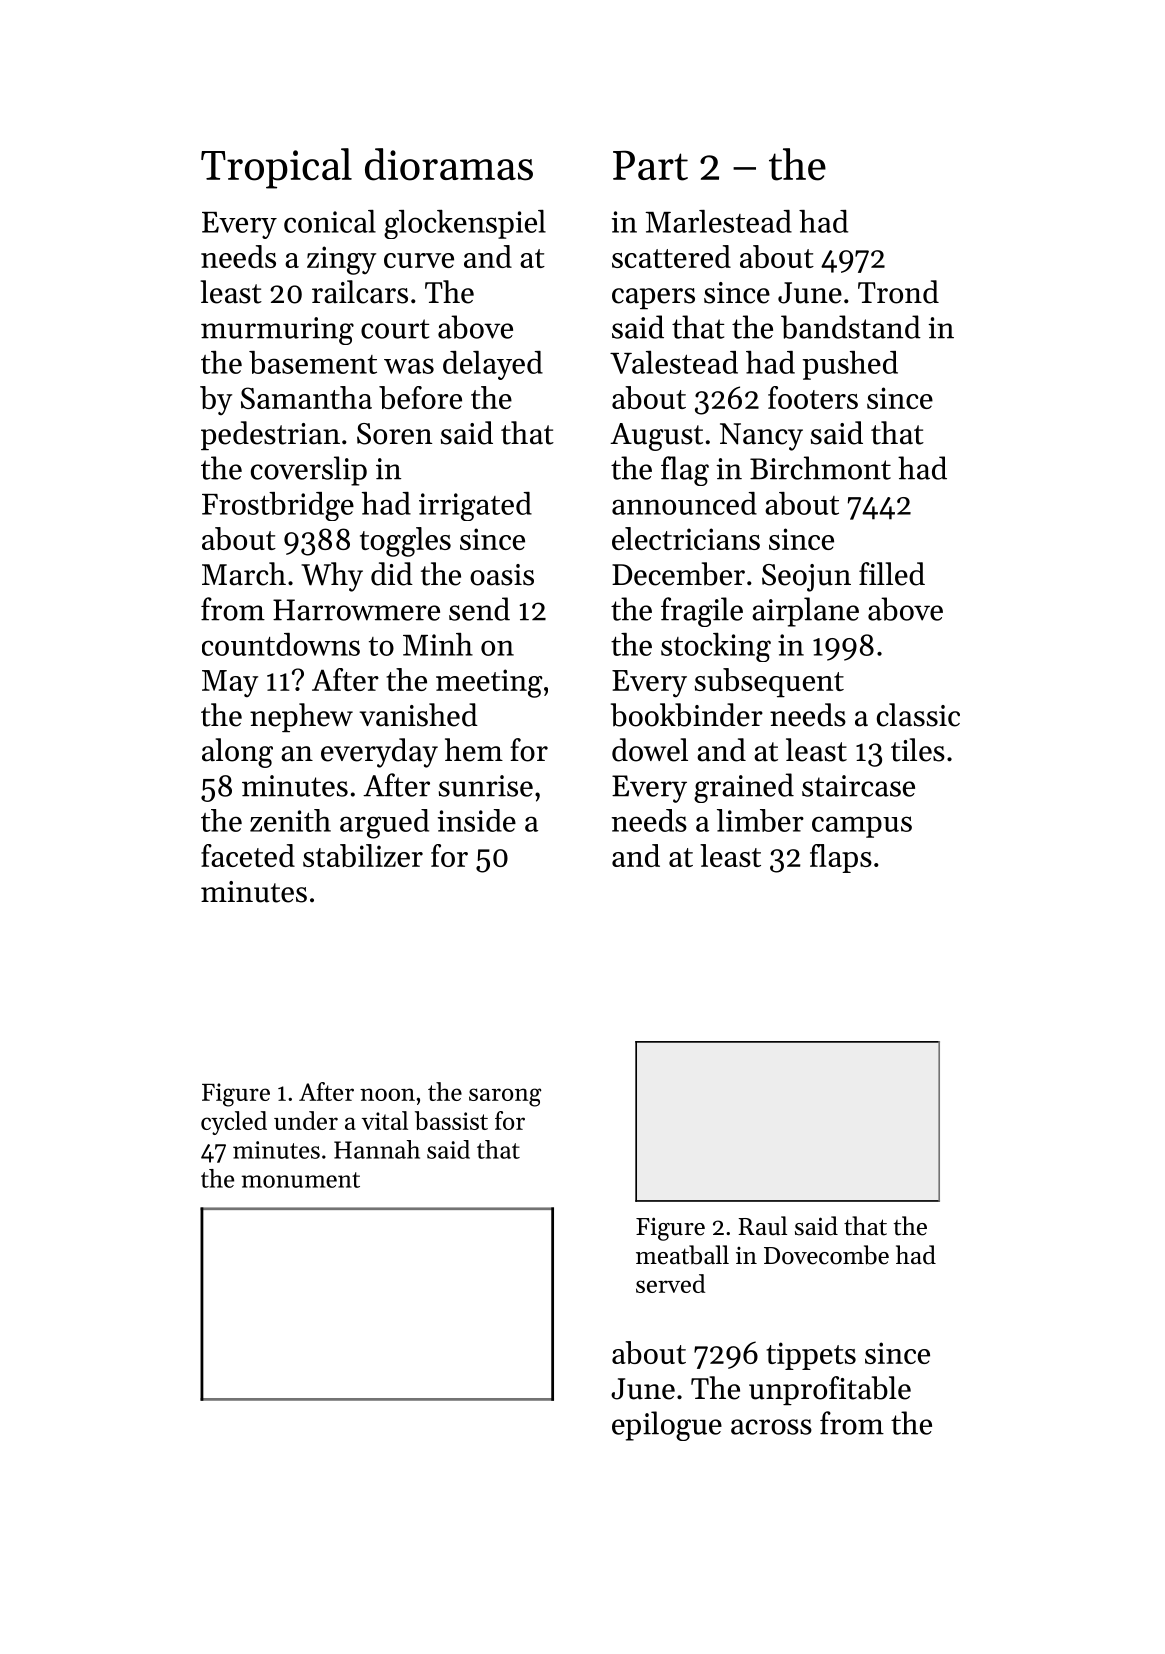  Describe the element at coordinates (650, 166) in the page. I see `Part` at that location.
